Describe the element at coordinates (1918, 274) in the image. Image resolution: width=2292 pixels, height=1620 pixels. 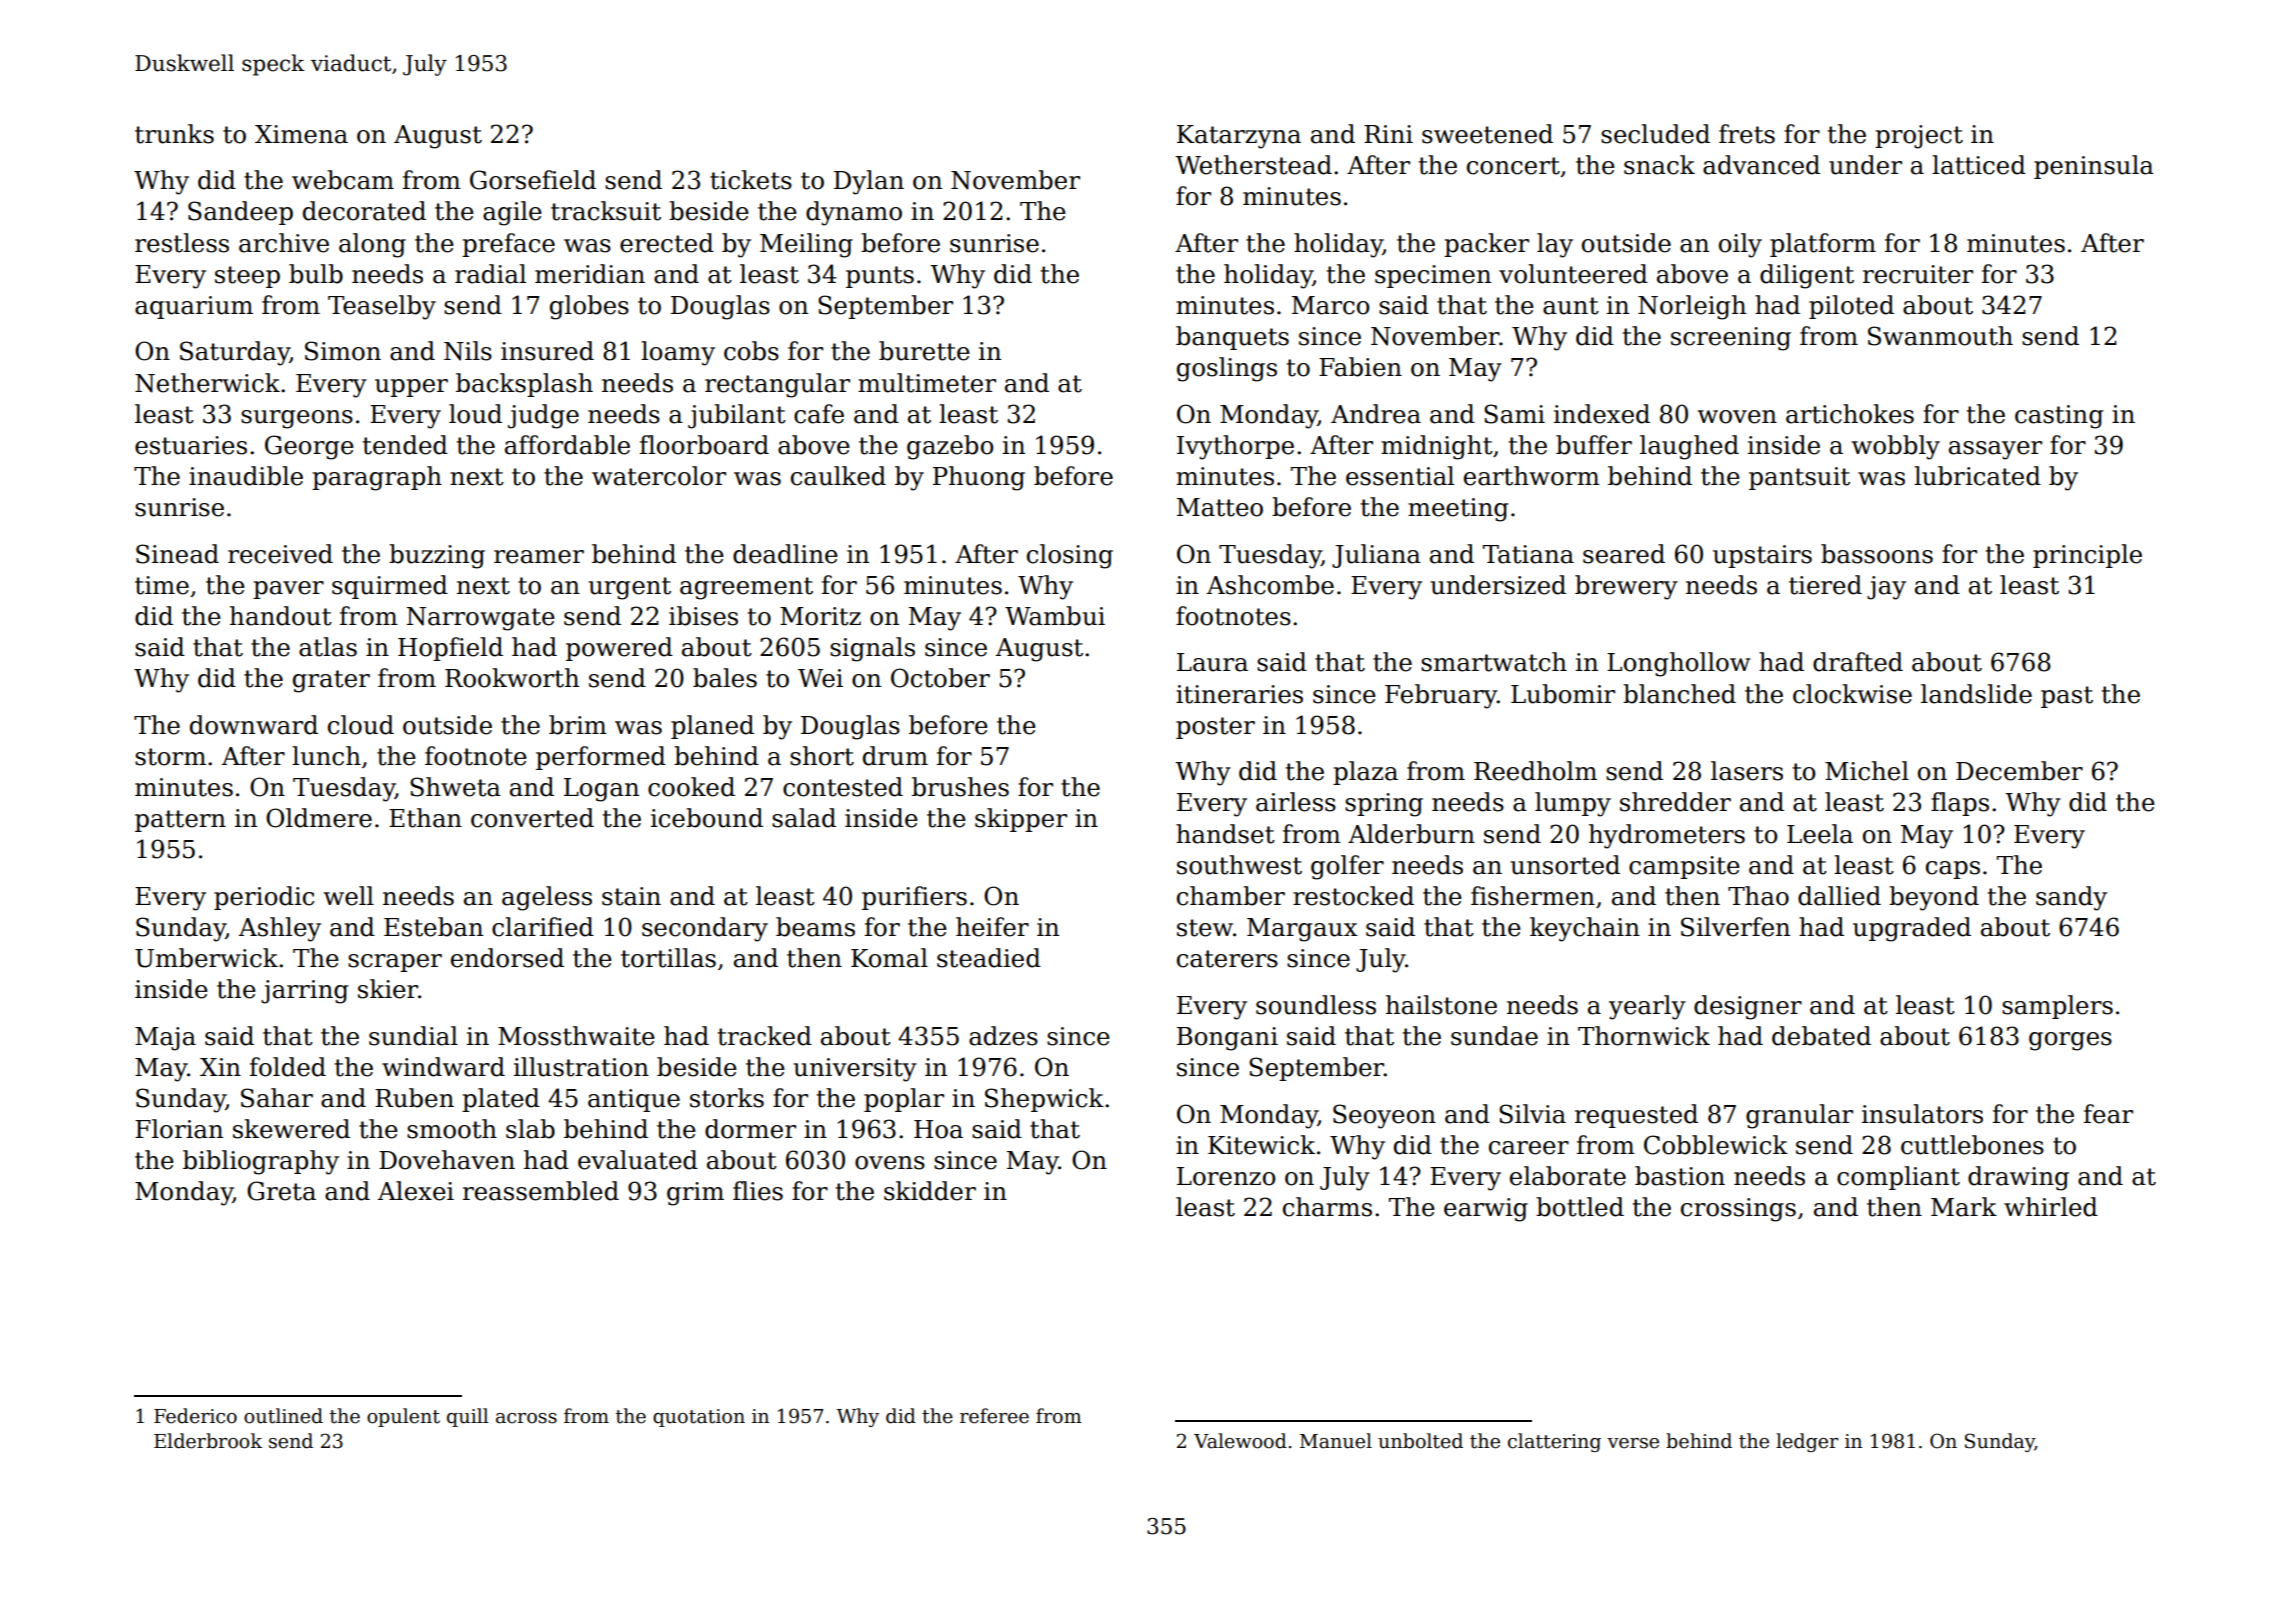
I see `recruiter` at that location.
